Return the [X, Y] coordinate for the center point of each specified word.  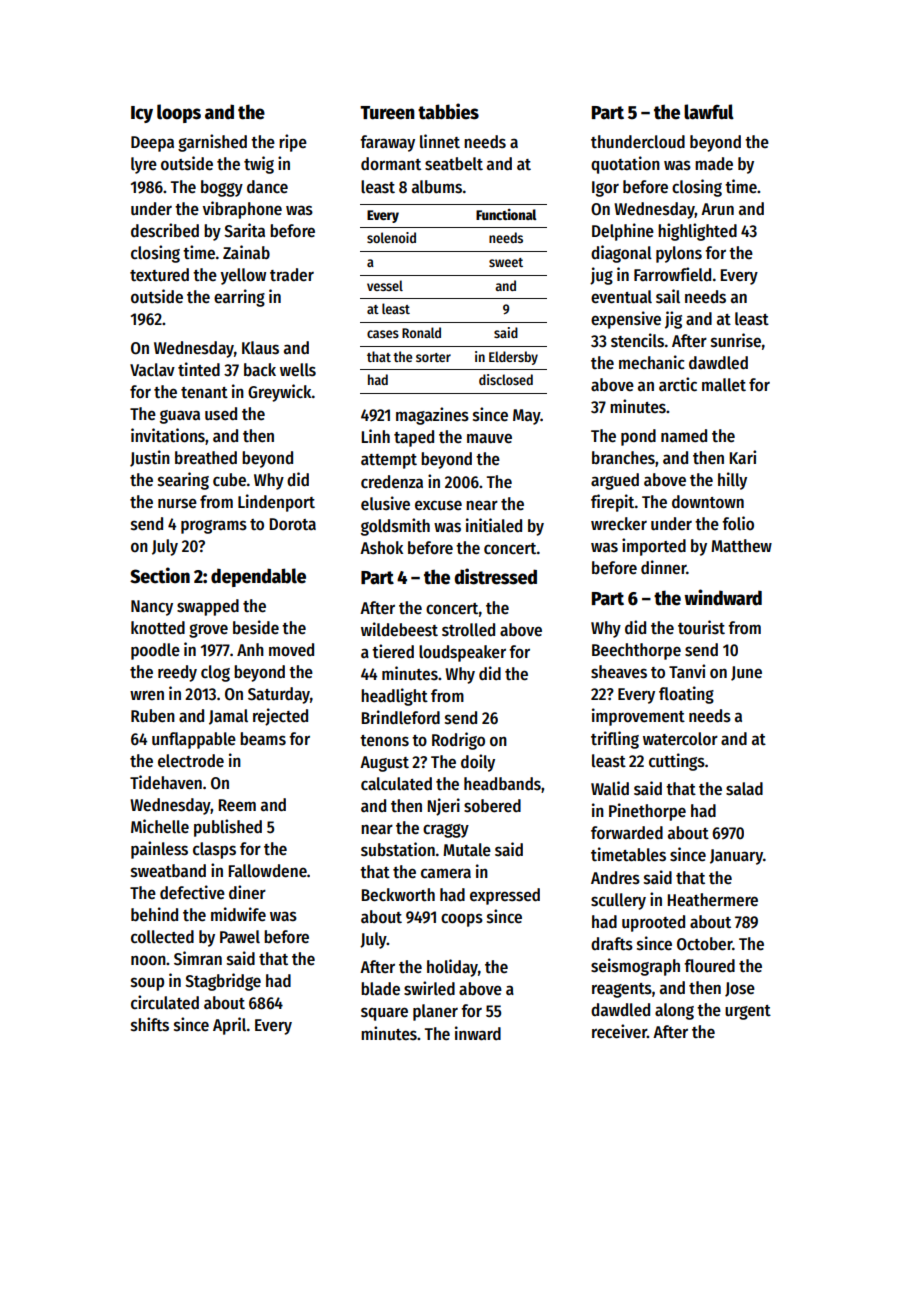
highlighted [697, 232]
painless [159, 850]
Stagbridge [223, 982]
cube [229, 480]
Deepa [152, 144]
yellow [243, 276]
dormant [391, 164]
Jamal [228, 717]
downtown [708, 502]
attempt [389, 461]
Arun [717, 209]
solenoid [391, 237]
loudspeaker [462, 653]
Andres [615, 878]
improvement [638, 717]
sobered [492, 806]
